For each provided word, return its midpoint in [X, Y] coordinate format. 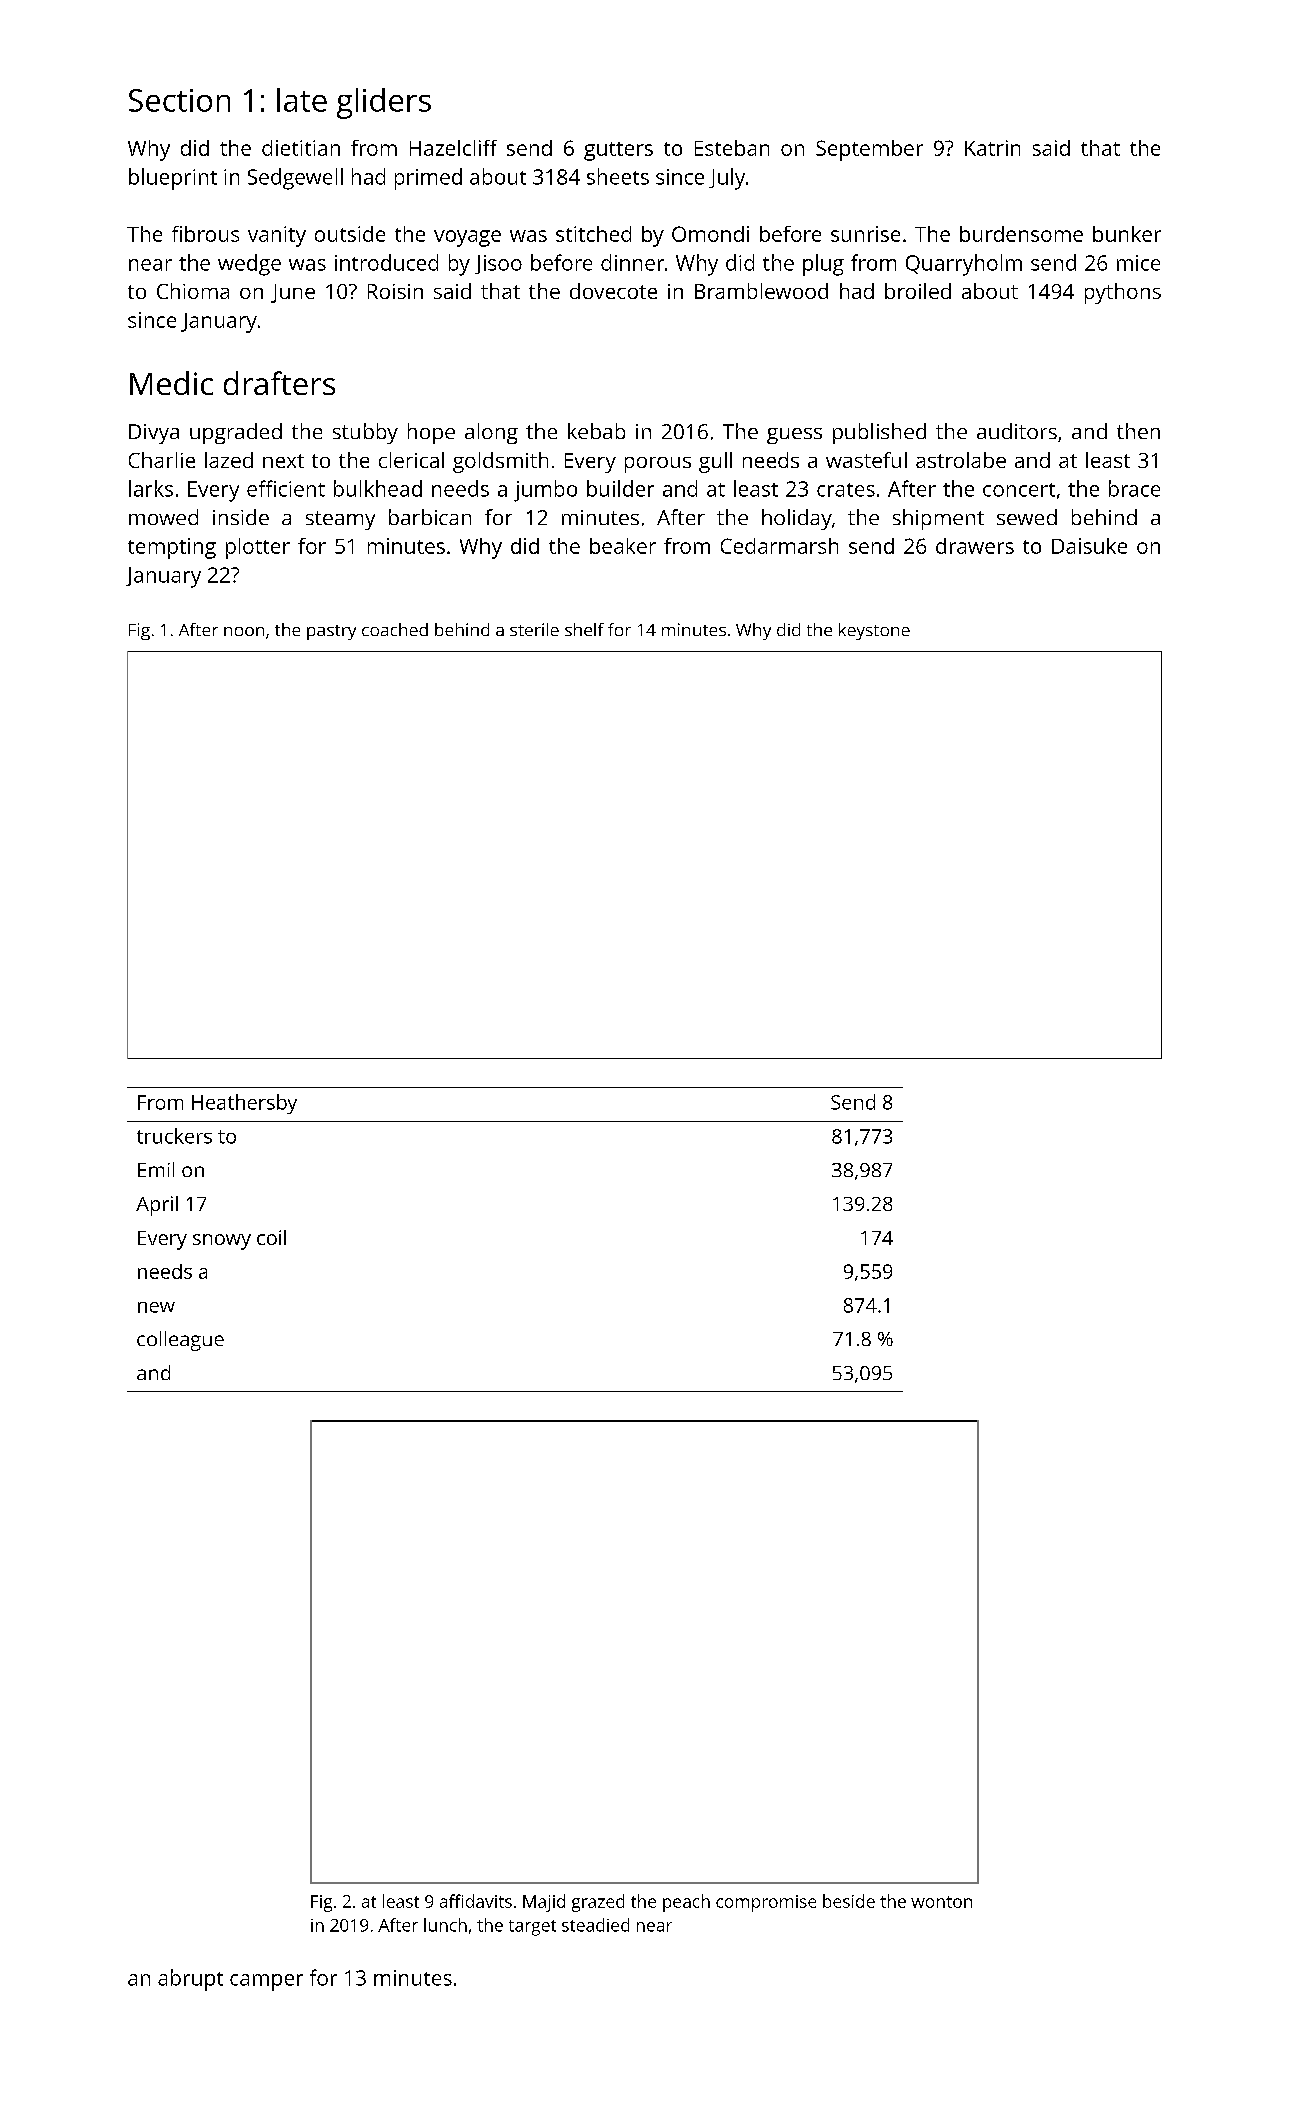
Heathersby [244, 1104]
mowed [163, 517]
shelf [584, 629]
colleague [180, 1341]
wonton [941, 1902]
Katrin [992, 148]
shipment [938, 519]
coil [271, 1237]
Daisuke [1089, 546]
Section [179, 100]
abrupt [190, 1980]
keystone [874, 631]
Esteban [732, 148]
